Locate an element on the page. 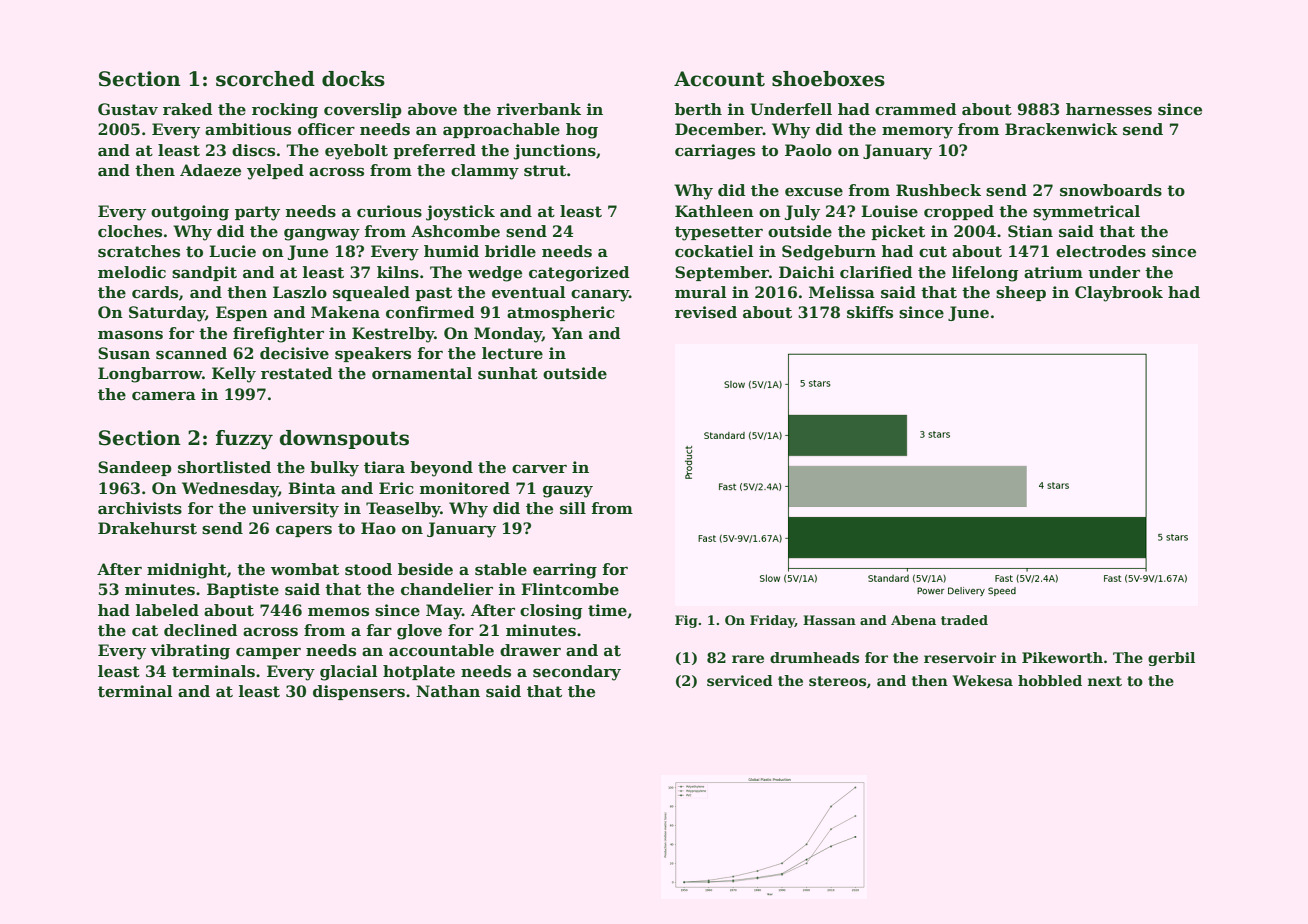 The height and width of the image is (924, 1308). Hassan is located at coordinates (829, 620).
